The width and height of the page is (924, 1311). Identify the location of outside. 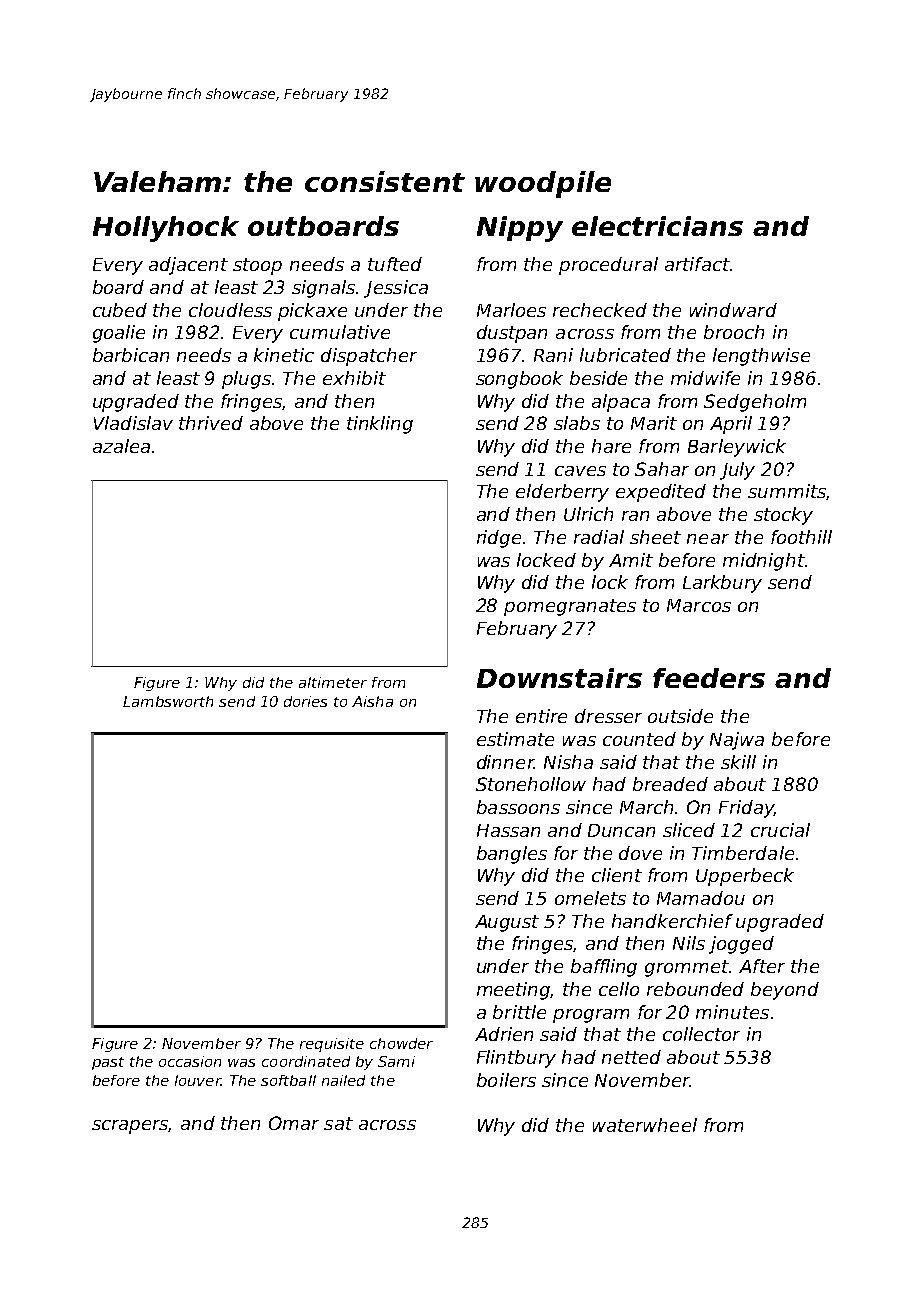
(680, 716).
